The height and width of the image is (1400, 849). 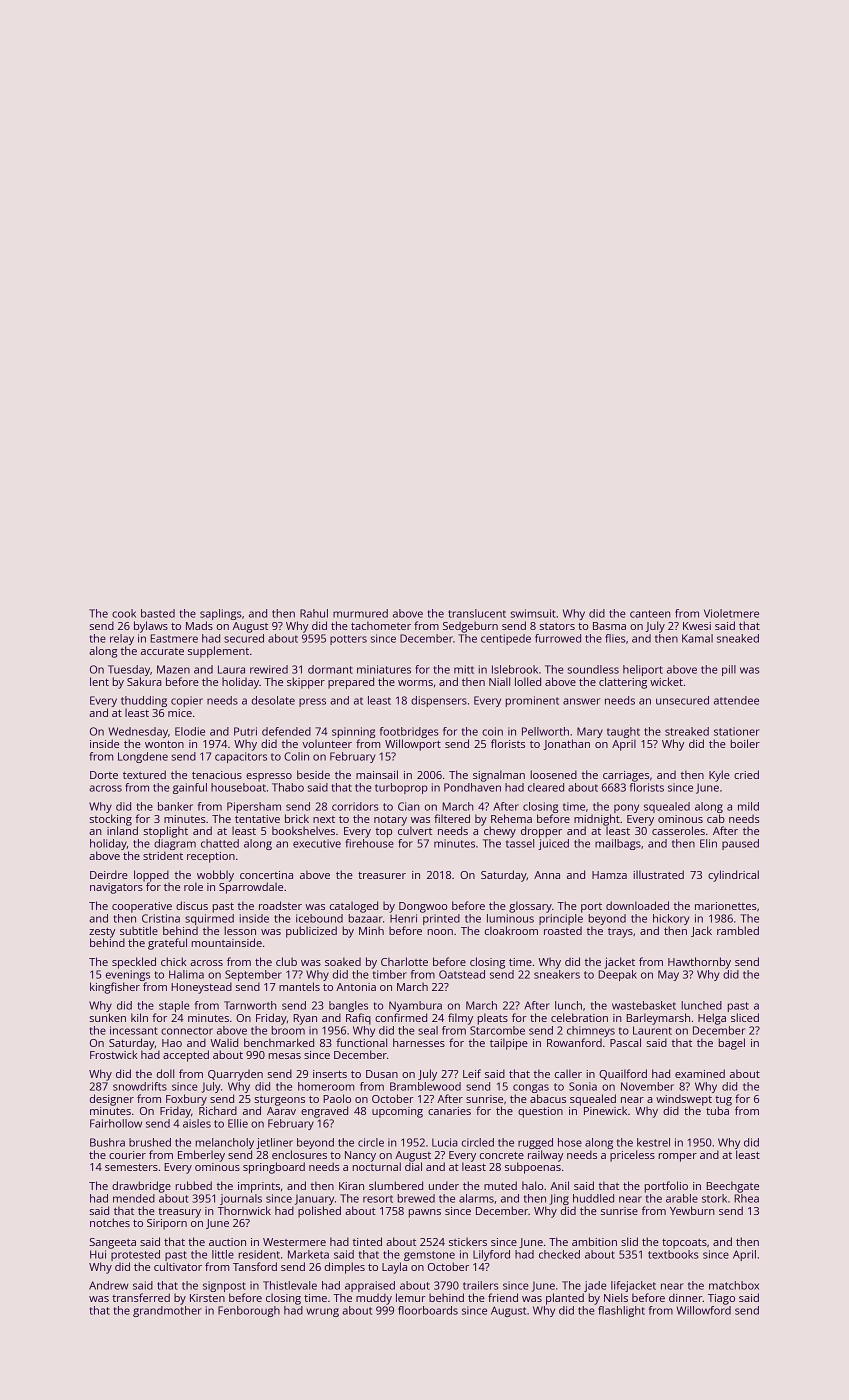 What do you see at coordinates (266, 875) in the image?
I see `concertina` at bounding box center [266, 875].
